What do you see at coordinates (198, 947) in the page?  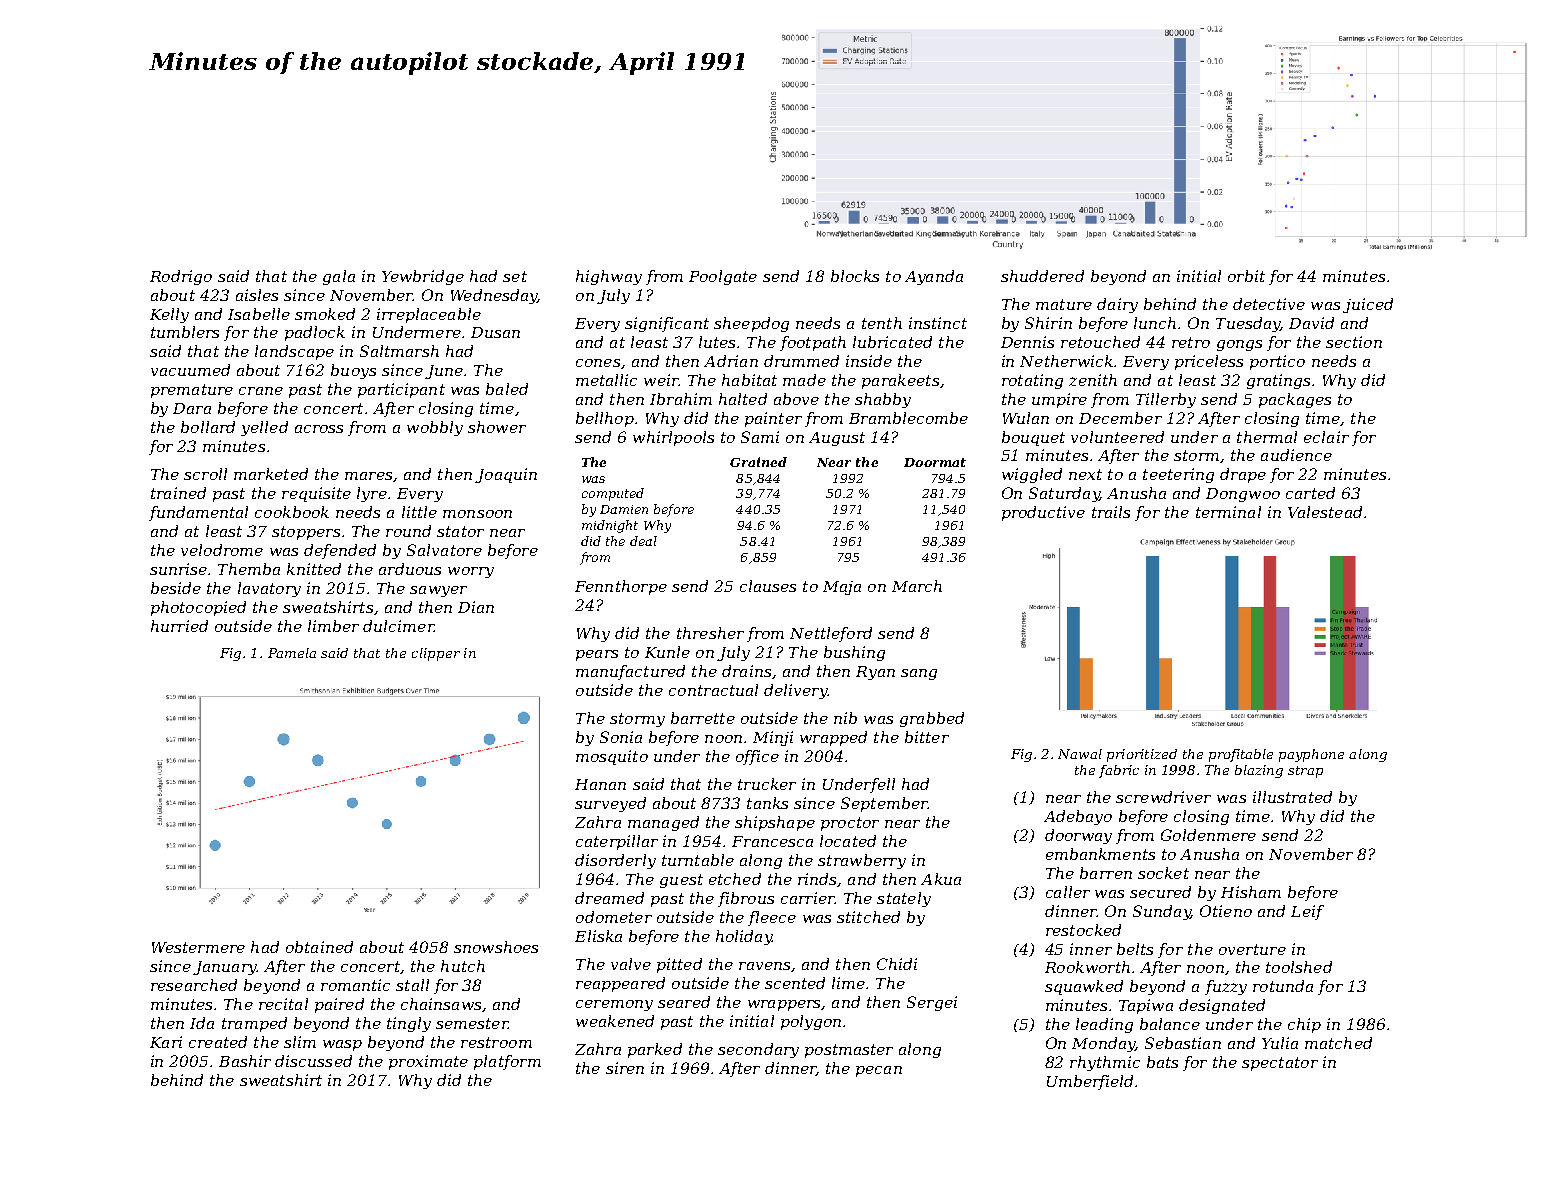 I see `Westermere` at bounding box center [198, 947].
